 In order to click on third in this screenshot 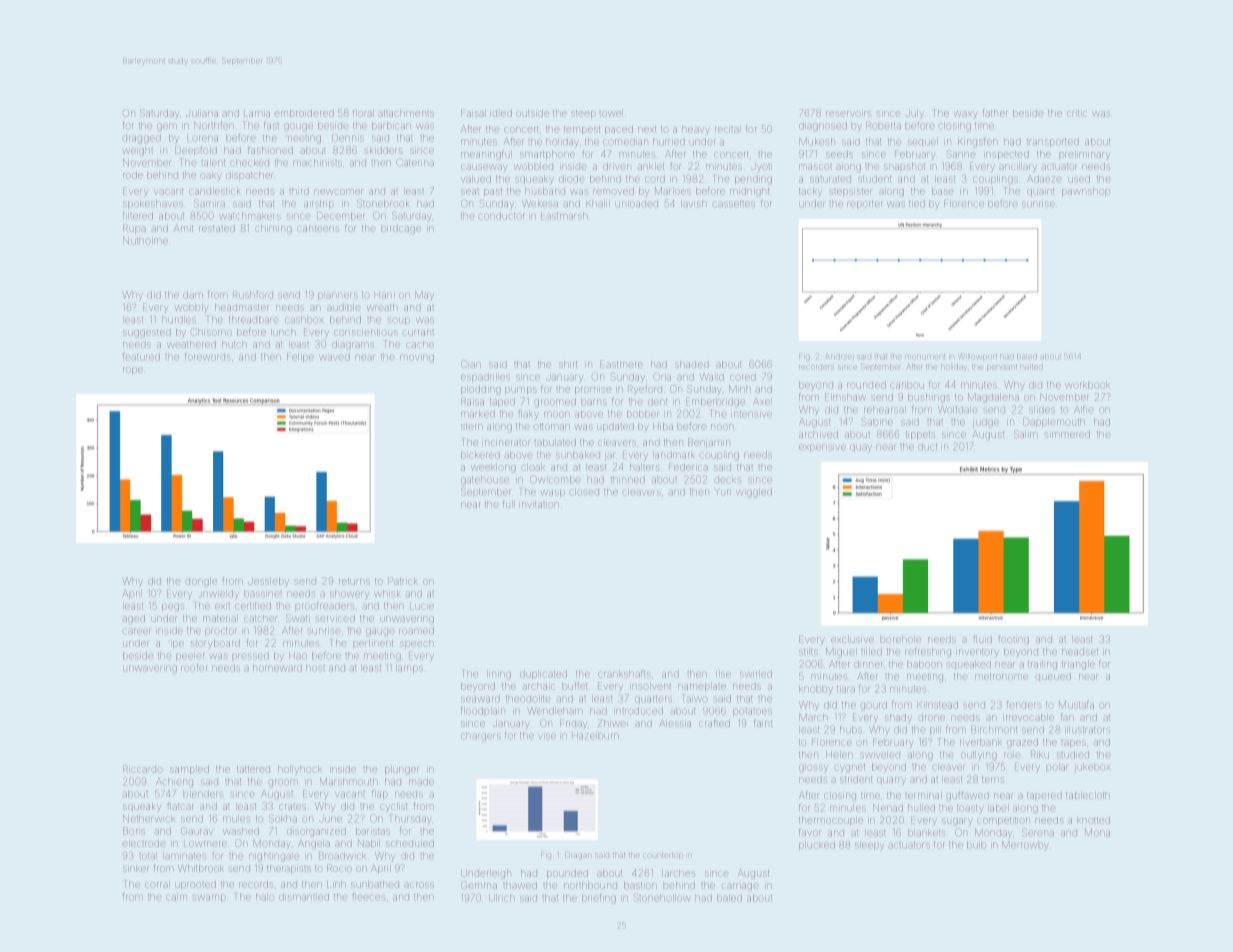, I will do `click(299, 192)`.
